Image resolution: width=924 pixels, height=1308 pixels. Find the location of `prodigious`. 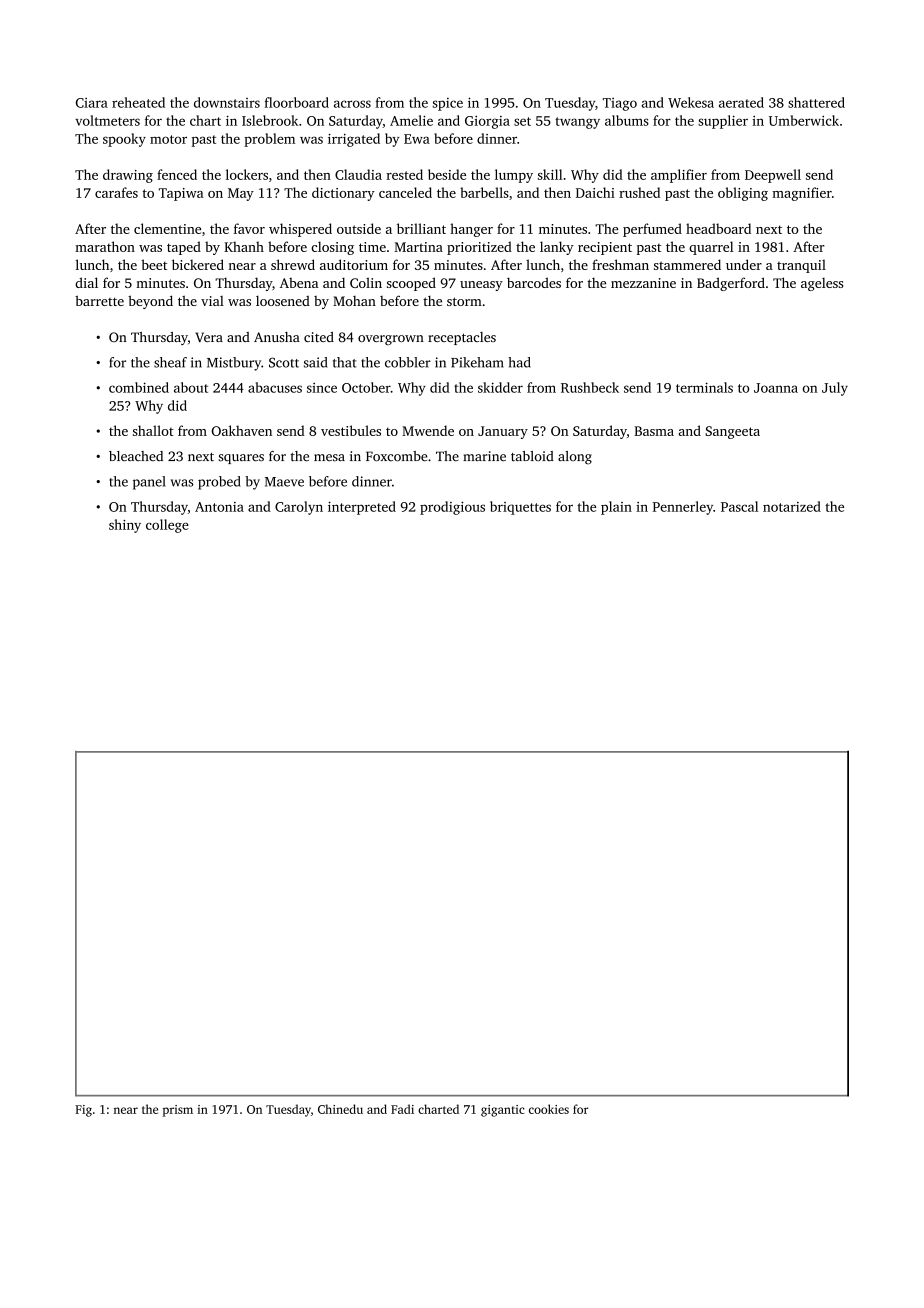

prodigious is located at coordinates (452, 508).
